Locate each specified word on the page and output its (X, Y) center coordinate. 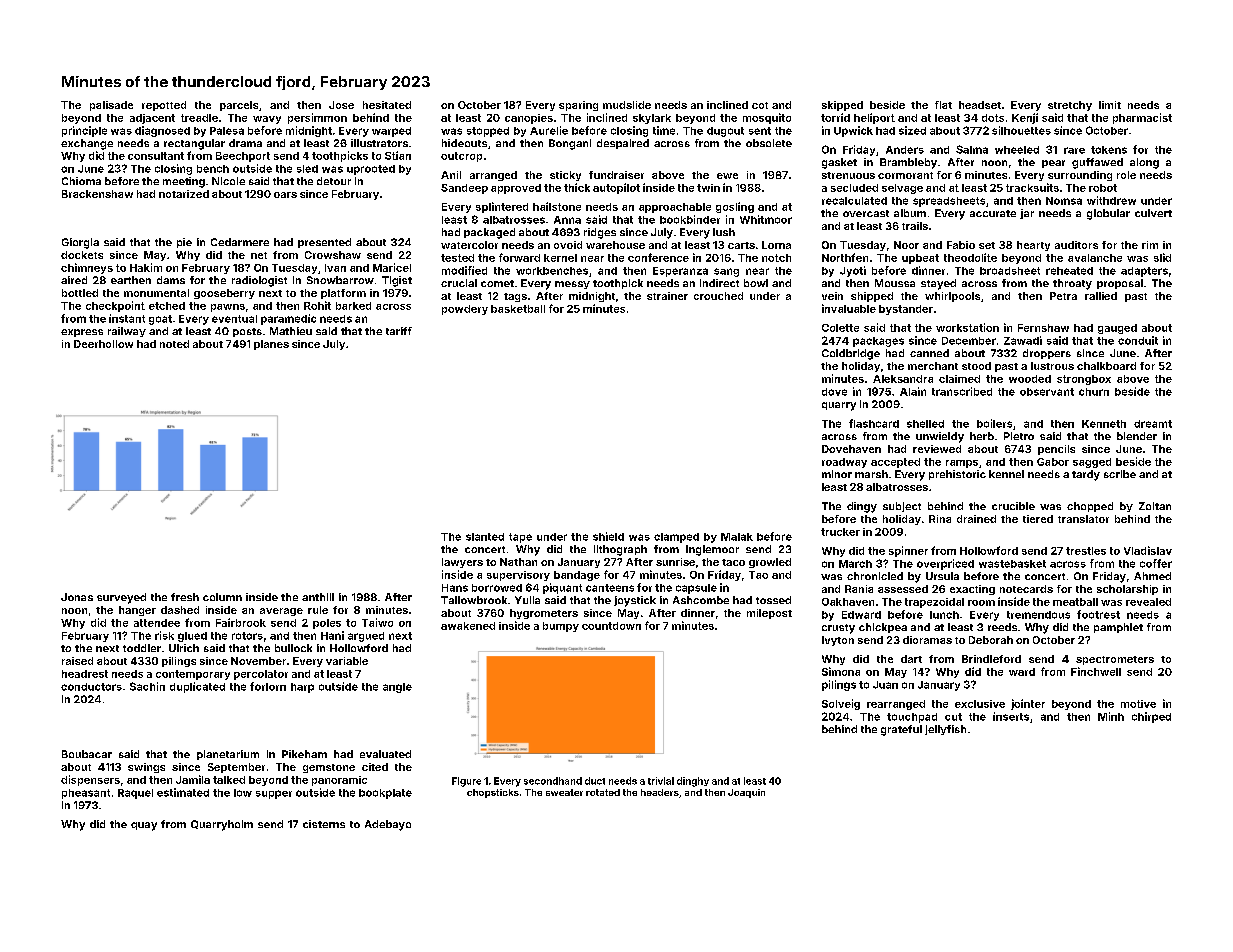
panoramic (339, 781)
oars (285, 195)
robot (1103, 188)
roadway (844, 463)
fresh (185, 597)
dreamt (1153, 424)
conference (658, 257)
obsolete (769, 143)
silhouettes (1021, 130)
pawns (228, 308)
